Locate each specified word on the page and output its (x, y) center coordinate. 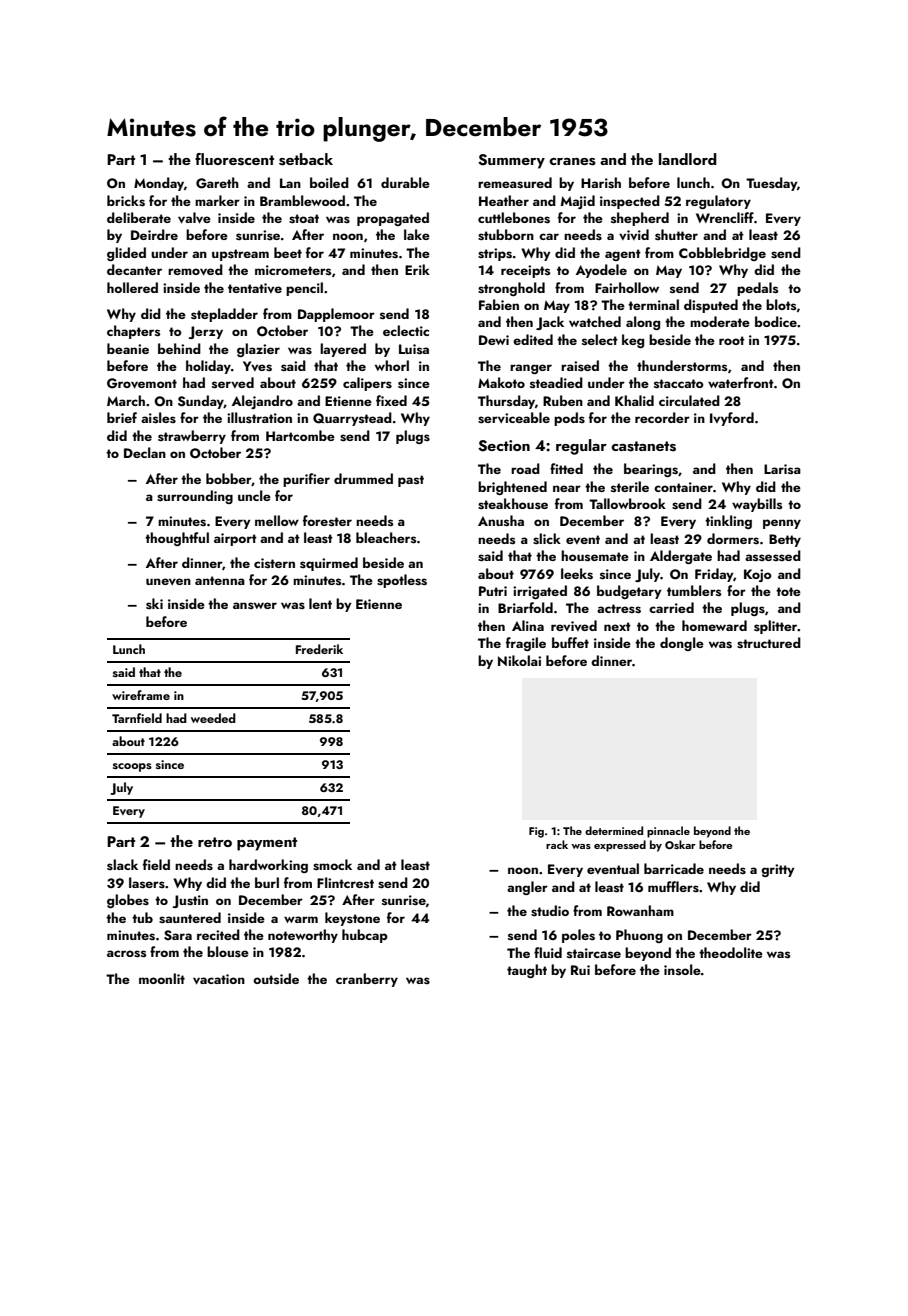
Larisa (782, 469)
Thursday (506, 402)
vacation (219, 979)
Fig (536, 832)
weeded (213, 718)
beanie (128, 348)
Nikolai (519, 660)
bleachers (386, 537)
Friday (714, 575)
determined (614, 830)
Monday (159, 184)
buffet (570, 642)
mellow (277, 520)
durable (405, 182)
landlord (688, 159)
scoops (132, 767)
